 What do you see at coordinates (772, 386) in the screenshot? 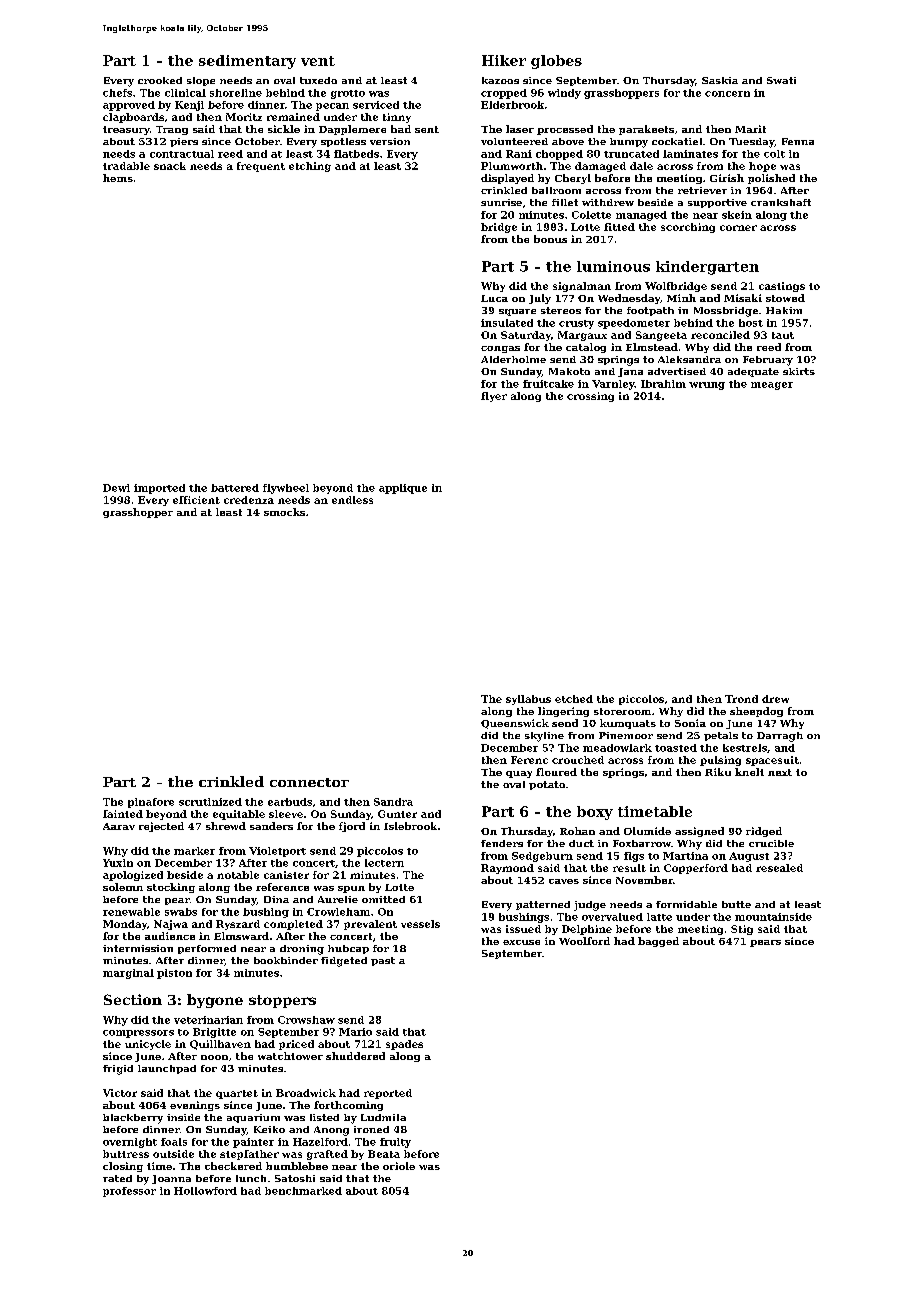
I see `meager` at bounding box center [772, 386].
